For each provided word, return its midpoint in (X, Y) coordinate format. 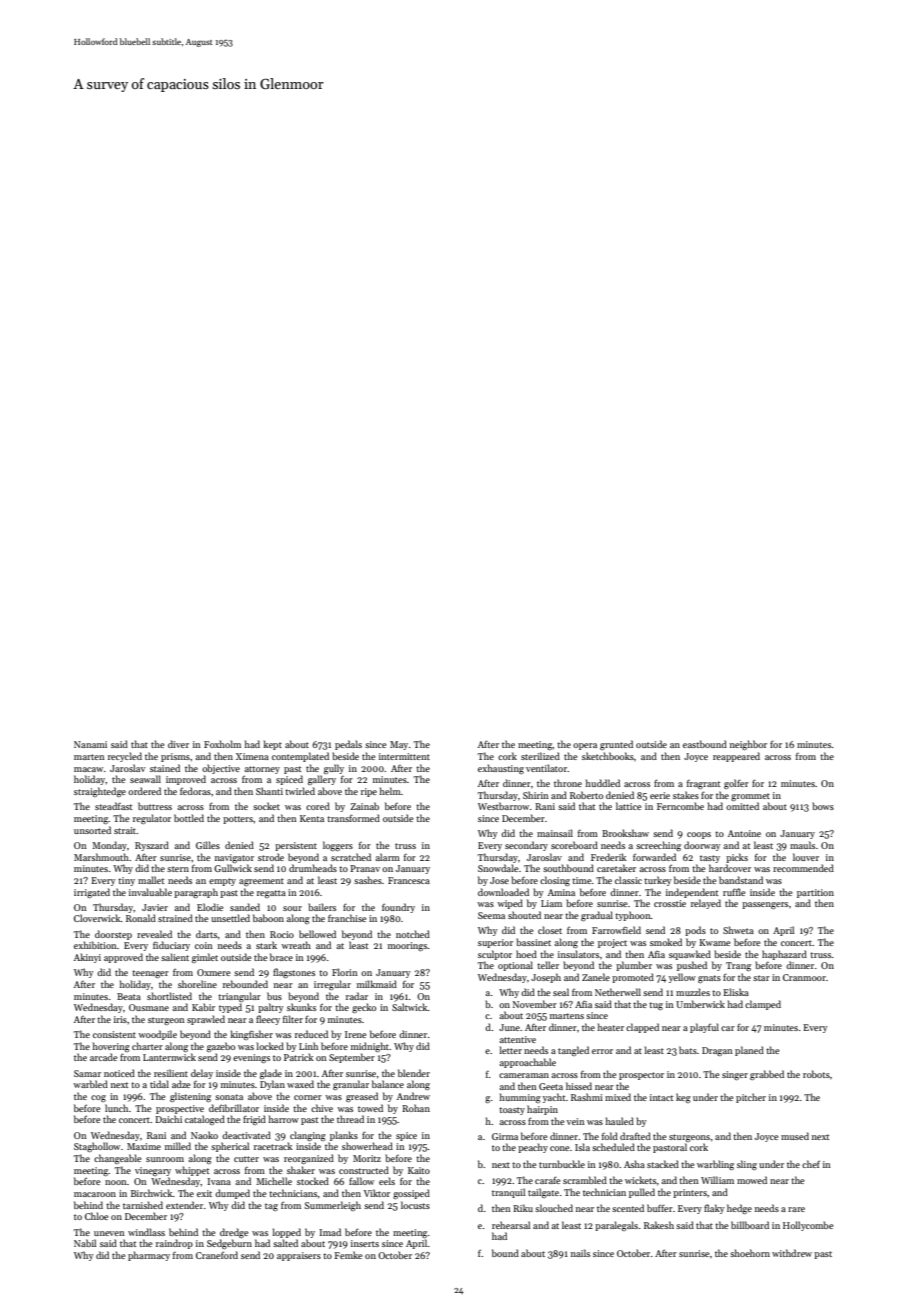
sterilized (540, 756)
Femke (348, 1255)
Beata (129, 996)
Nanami (90, 744)
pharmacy (149, 1256)
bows (823, 806)
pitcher (751, 1098)
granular (351, 1085)
